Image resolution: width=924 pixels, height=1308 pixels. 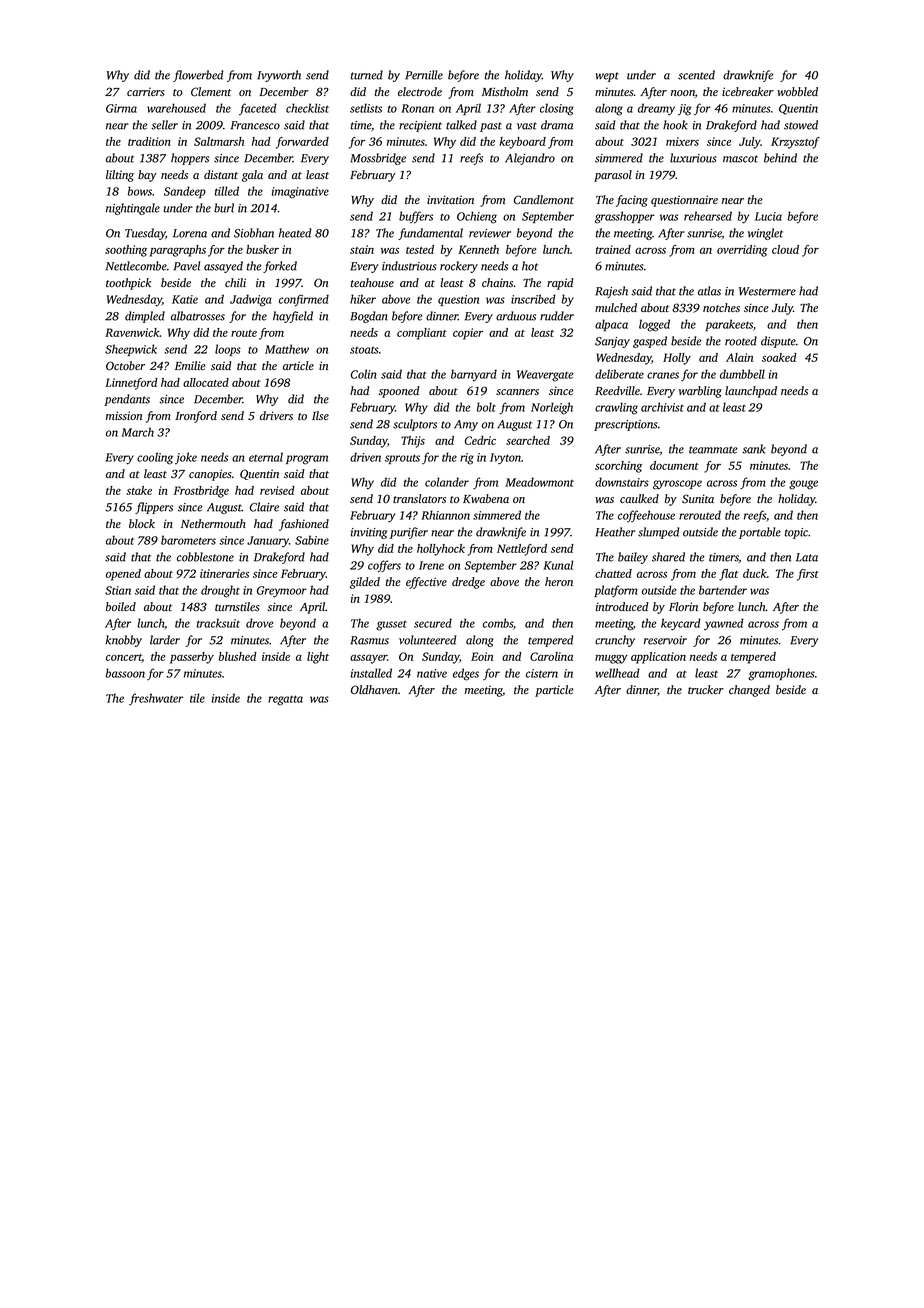 I want to click on topic, so click(x=796, y=533).
